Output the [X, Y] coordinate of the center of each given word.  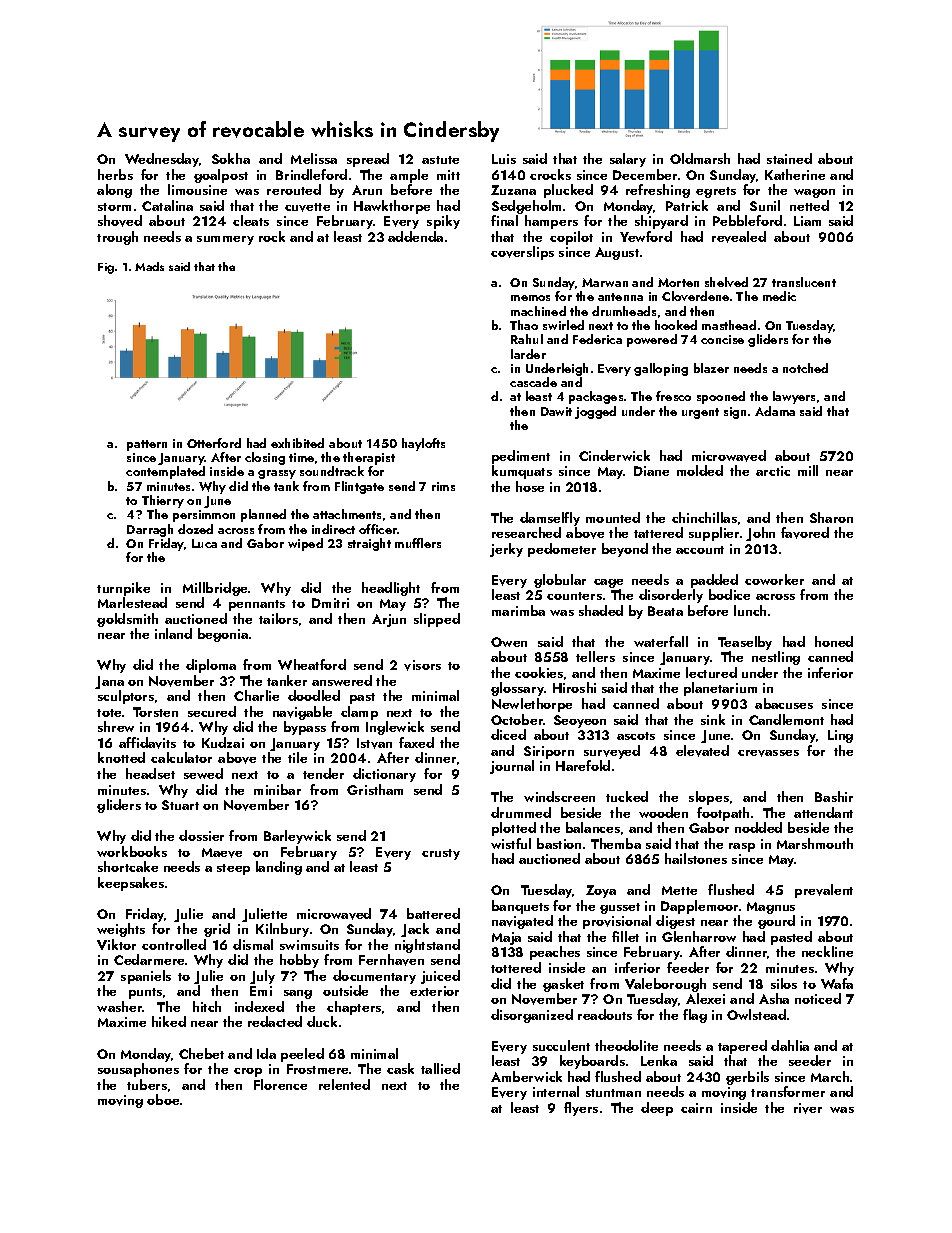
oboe [163, 1099]
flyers [581, 1109]
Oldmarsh [700, 158]
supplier [714, 534]
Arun [367, 190]
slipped [437, 620]
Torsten [155, 712]
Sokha [231, 158]
